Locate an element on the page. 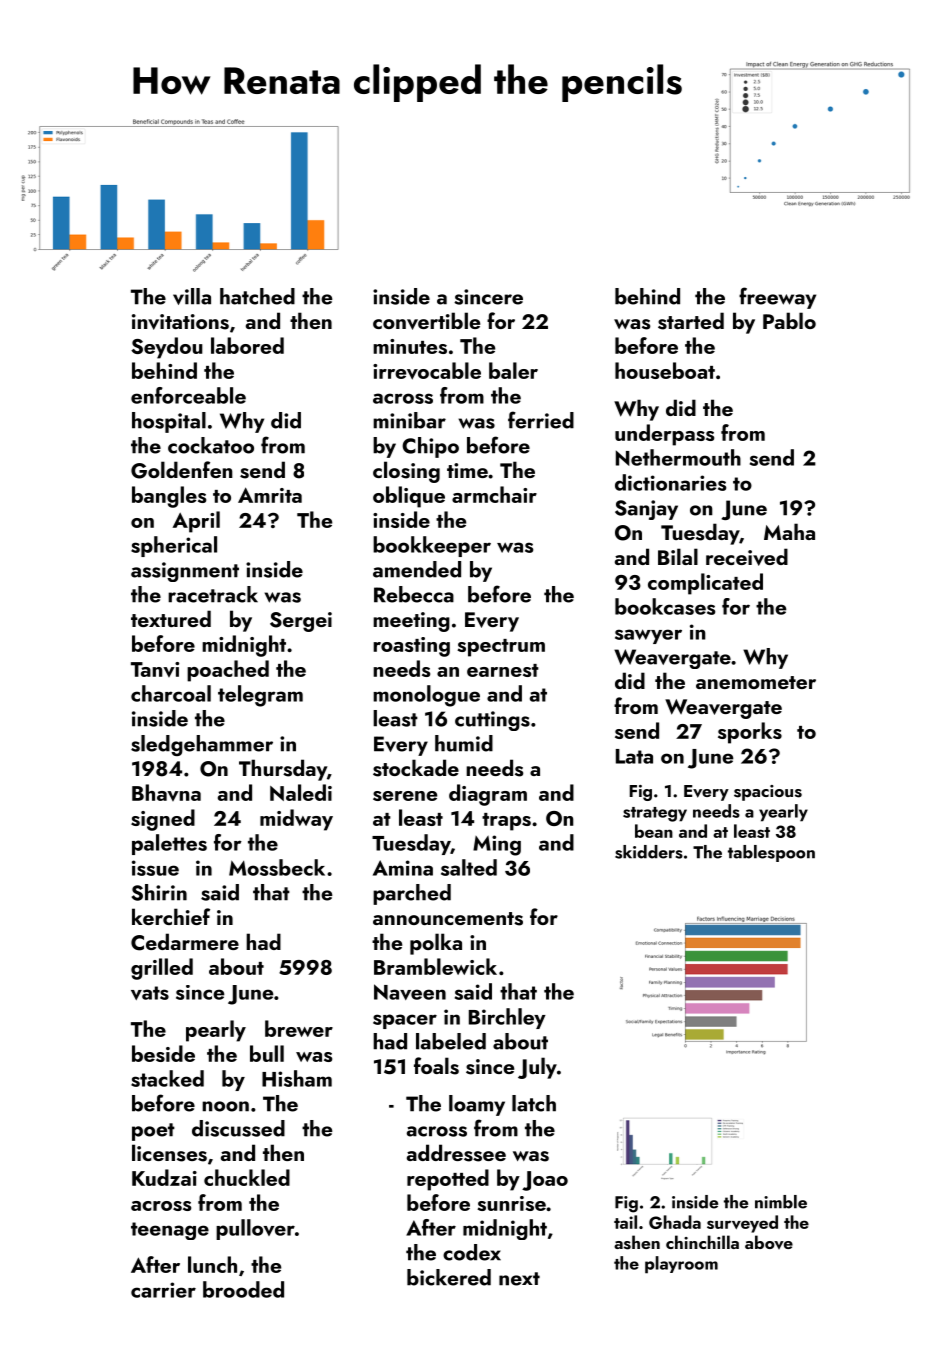 The width and height of the page is (947, 1372). freeway is located at coordinates (777, 298).
